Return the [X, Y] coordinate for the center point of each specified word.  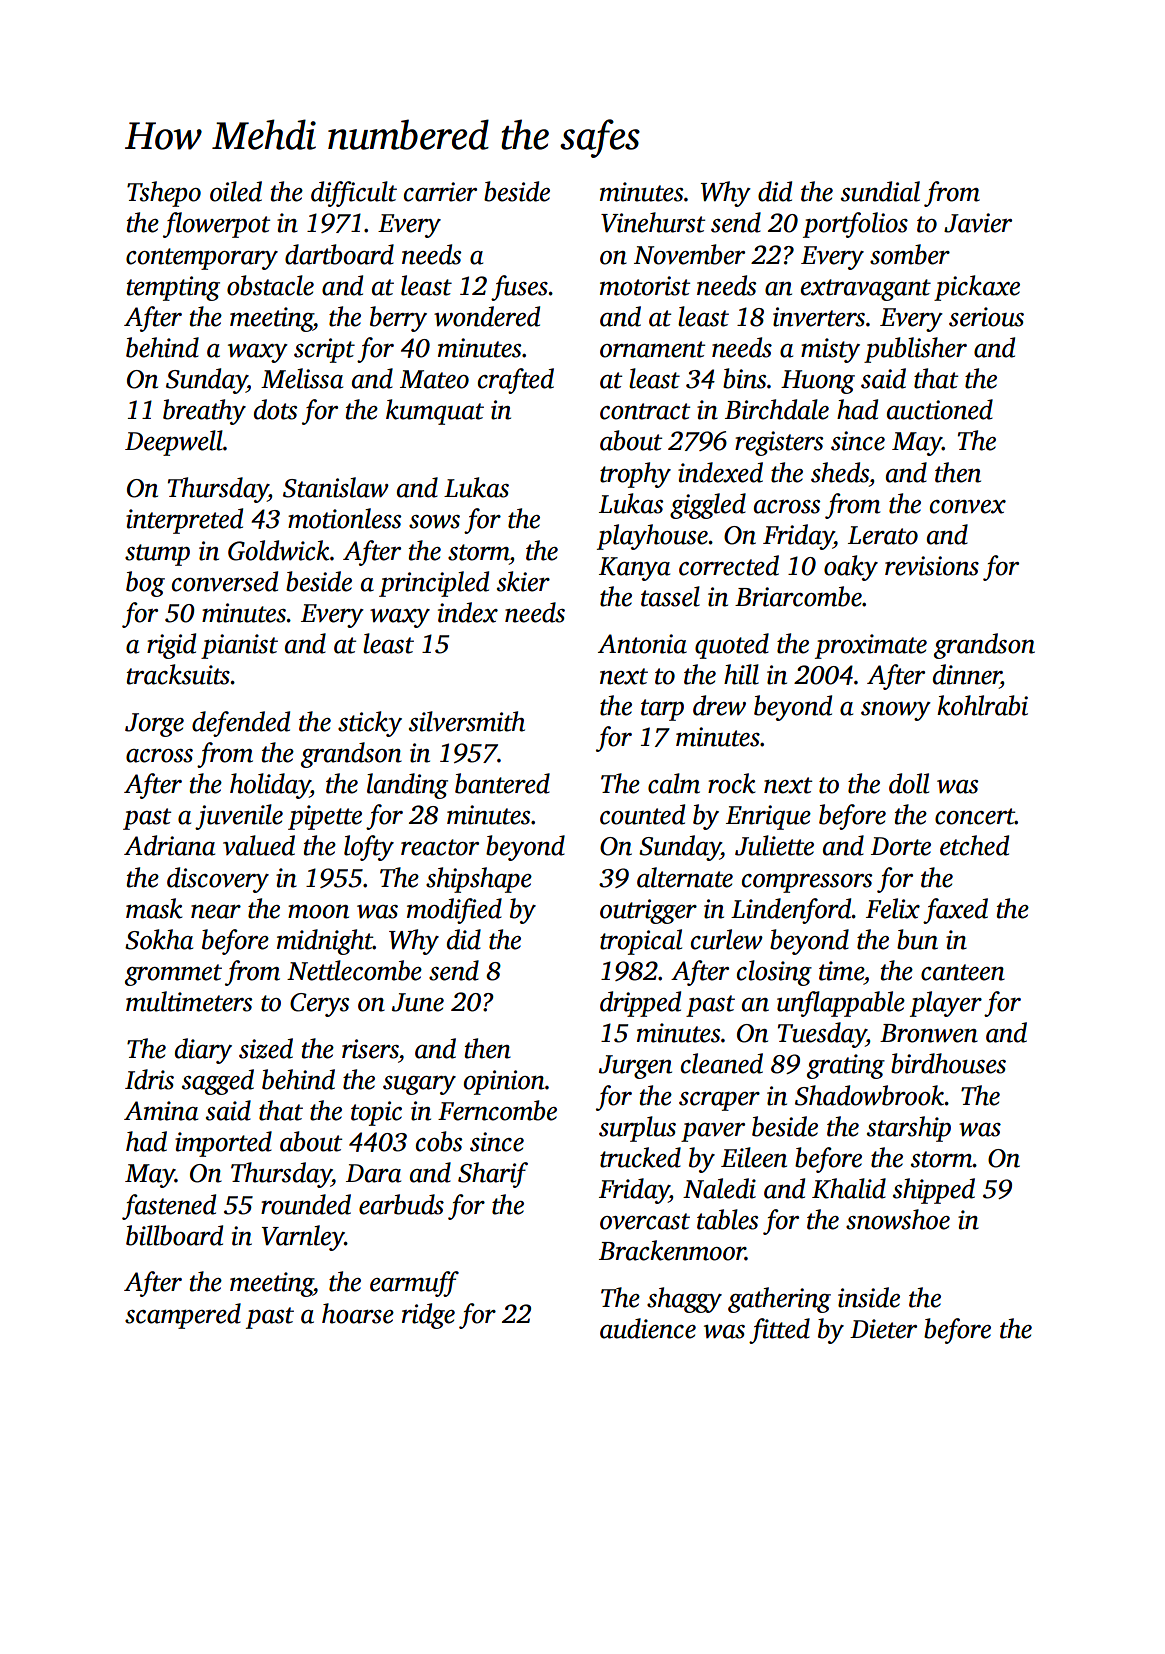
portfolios [855, 225]
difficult [354, 194]
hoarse [358, 1313]
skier [523, 581]
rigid [171, 646]
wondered [487, 316]
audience [648, 1328]
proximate [871, 646]
